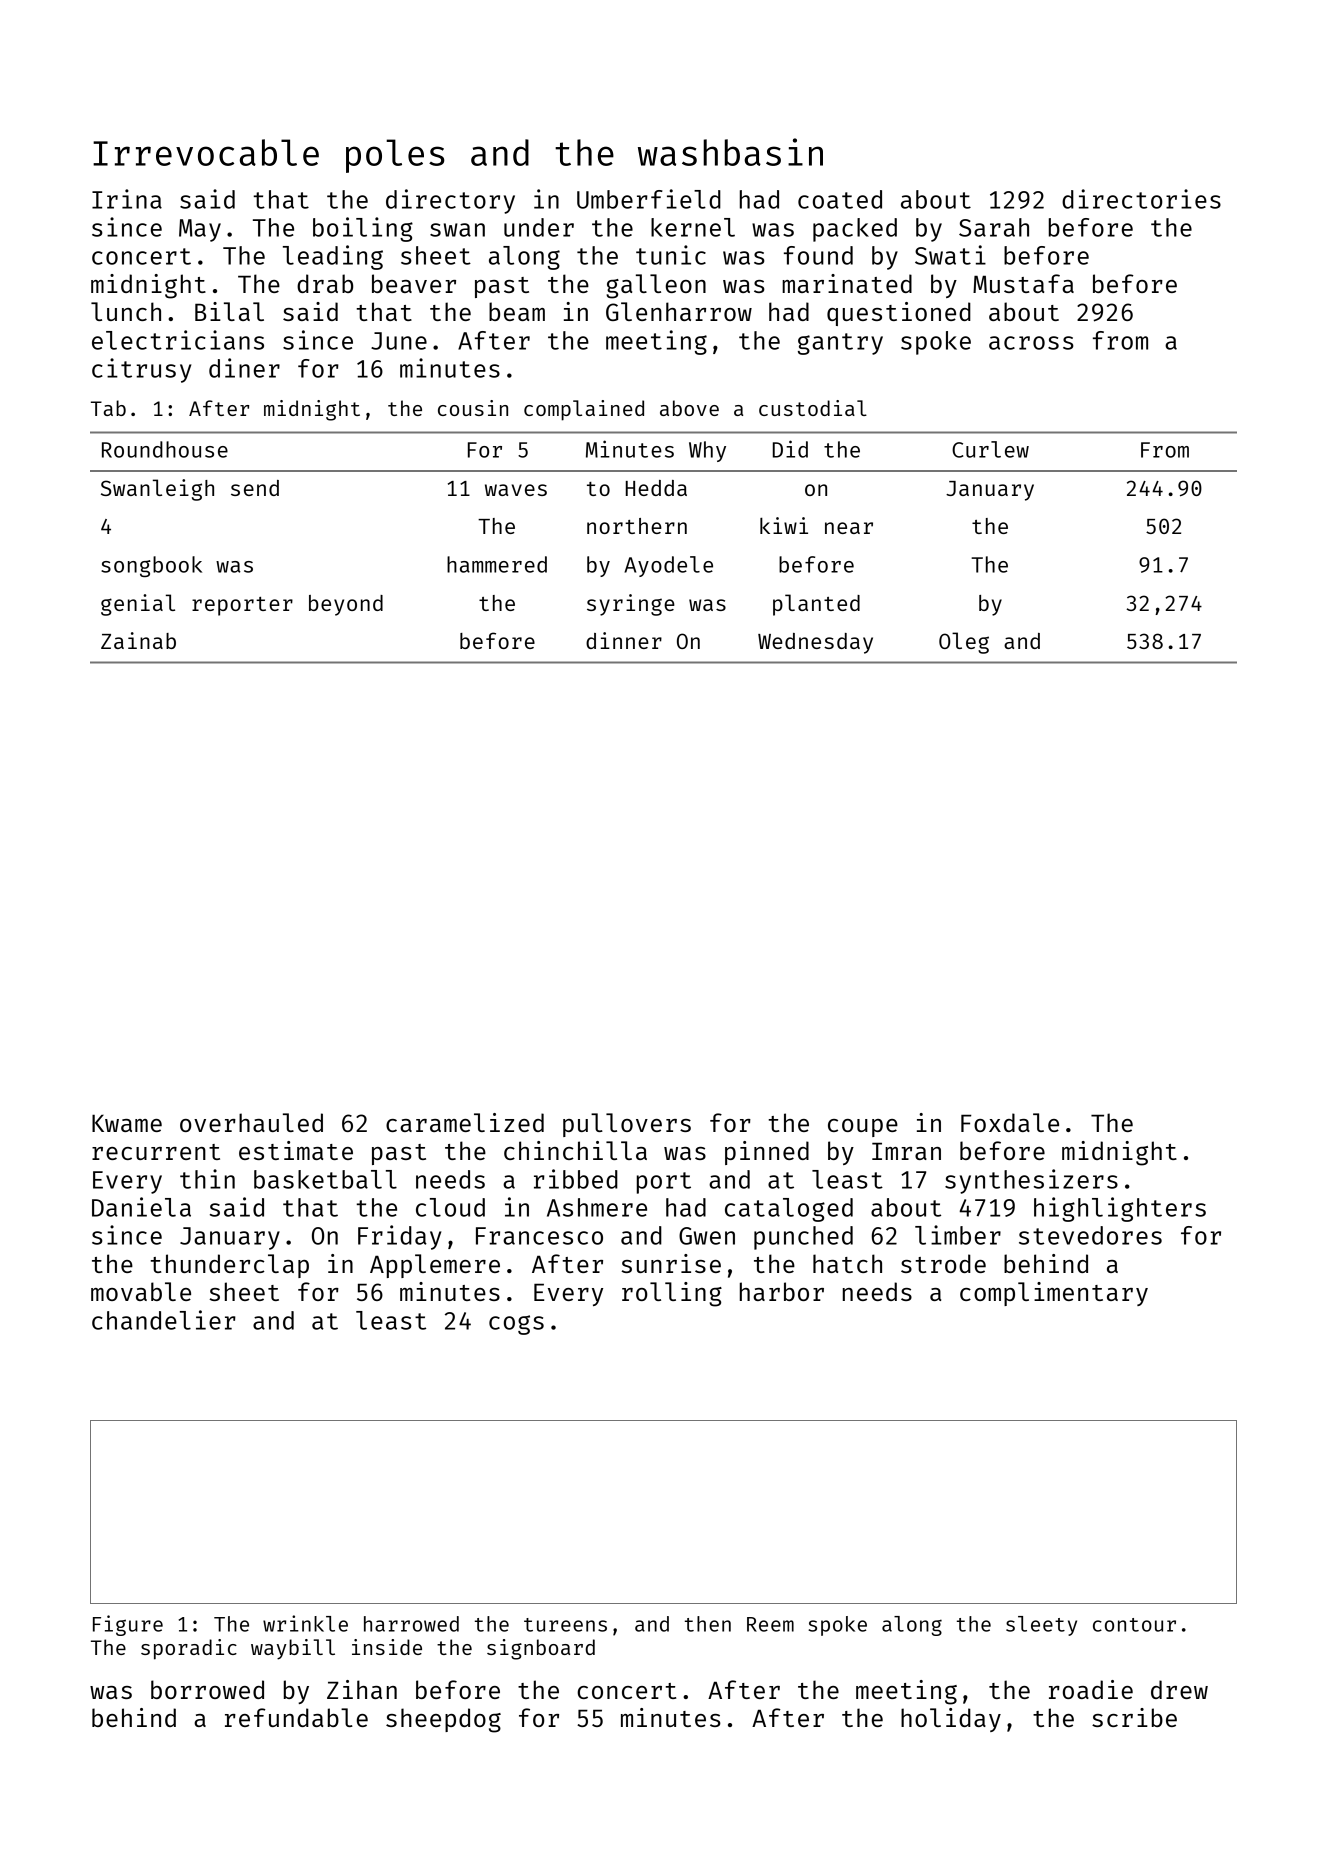 The image size is (1327, 1876). What do you see at coordinates (784, 525) in the screenshot?
I see `kiwi` at bounding box center [784, 525].
